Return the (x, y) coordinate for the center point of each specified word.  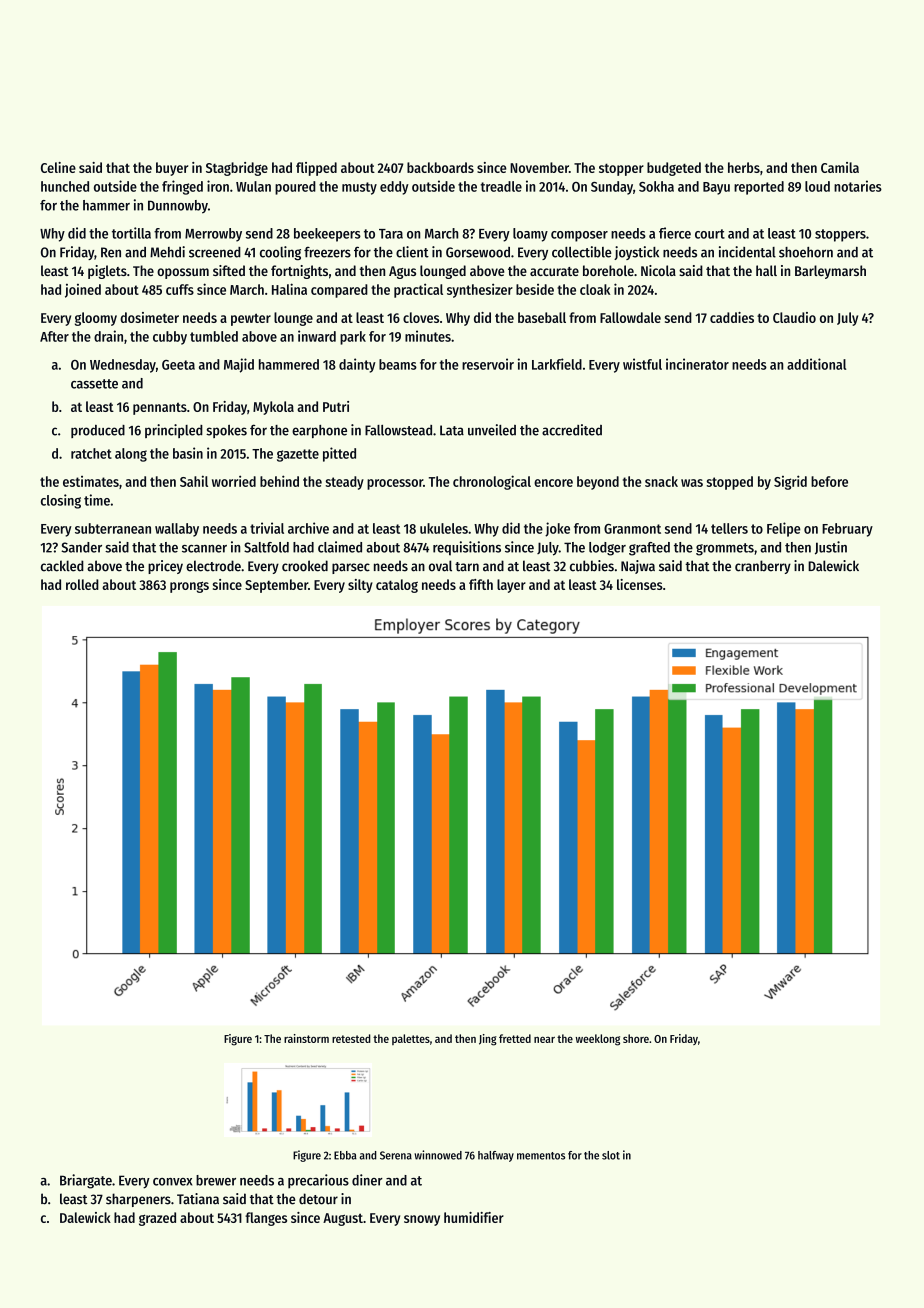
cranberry (763, 567)
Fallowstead (398, 430)
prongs (189, 587)
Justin (831, 548)
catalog (397, 586)
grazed (157, 1219)
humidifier (474, 1217)
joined (83, 291)
